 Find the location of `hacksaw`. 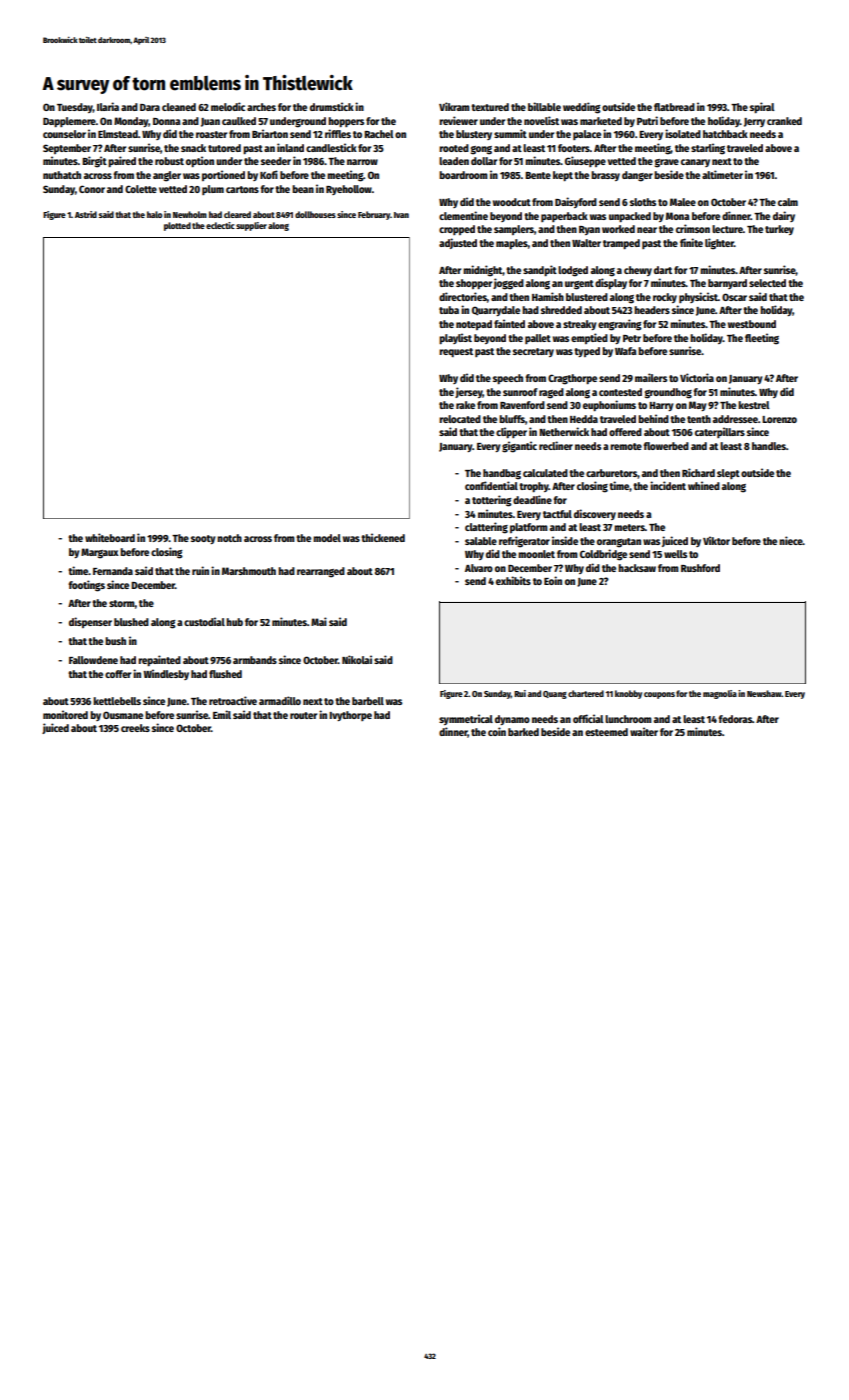

hacksaw is located at coordinates (637, 568).
